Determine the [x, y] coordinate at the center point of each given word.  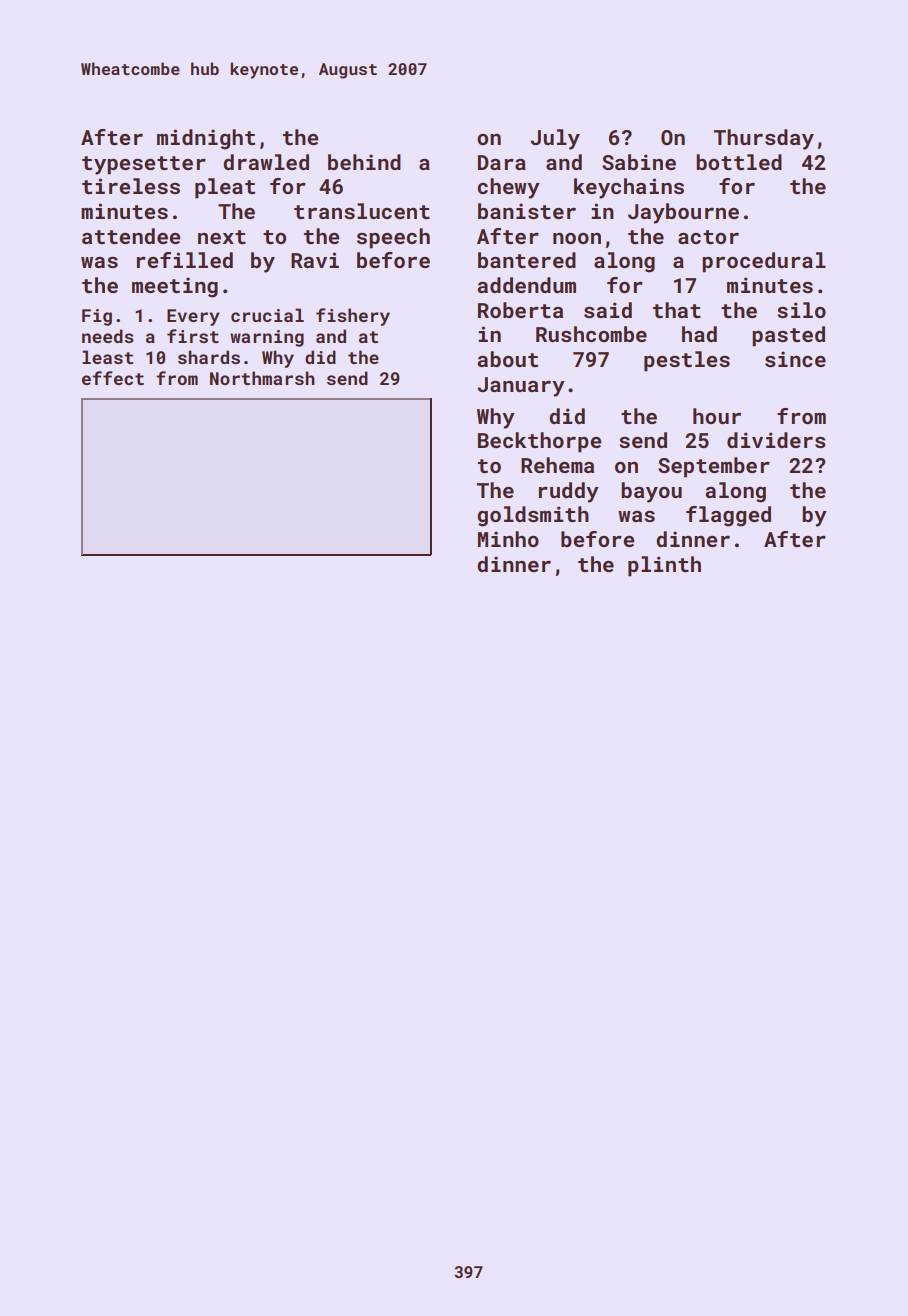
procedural [764, 262]
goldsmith [533, 516]
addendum [526, 285]
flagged [728, 516]
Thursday [764, 139]
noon [577, 238]
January [521, 387]
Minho [508, 539]
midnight [206, 139]
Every [193, 317]
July [555, 139]
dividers [776, 440]
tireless [131, 186]
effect [113, 378]
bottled [739, 162]
